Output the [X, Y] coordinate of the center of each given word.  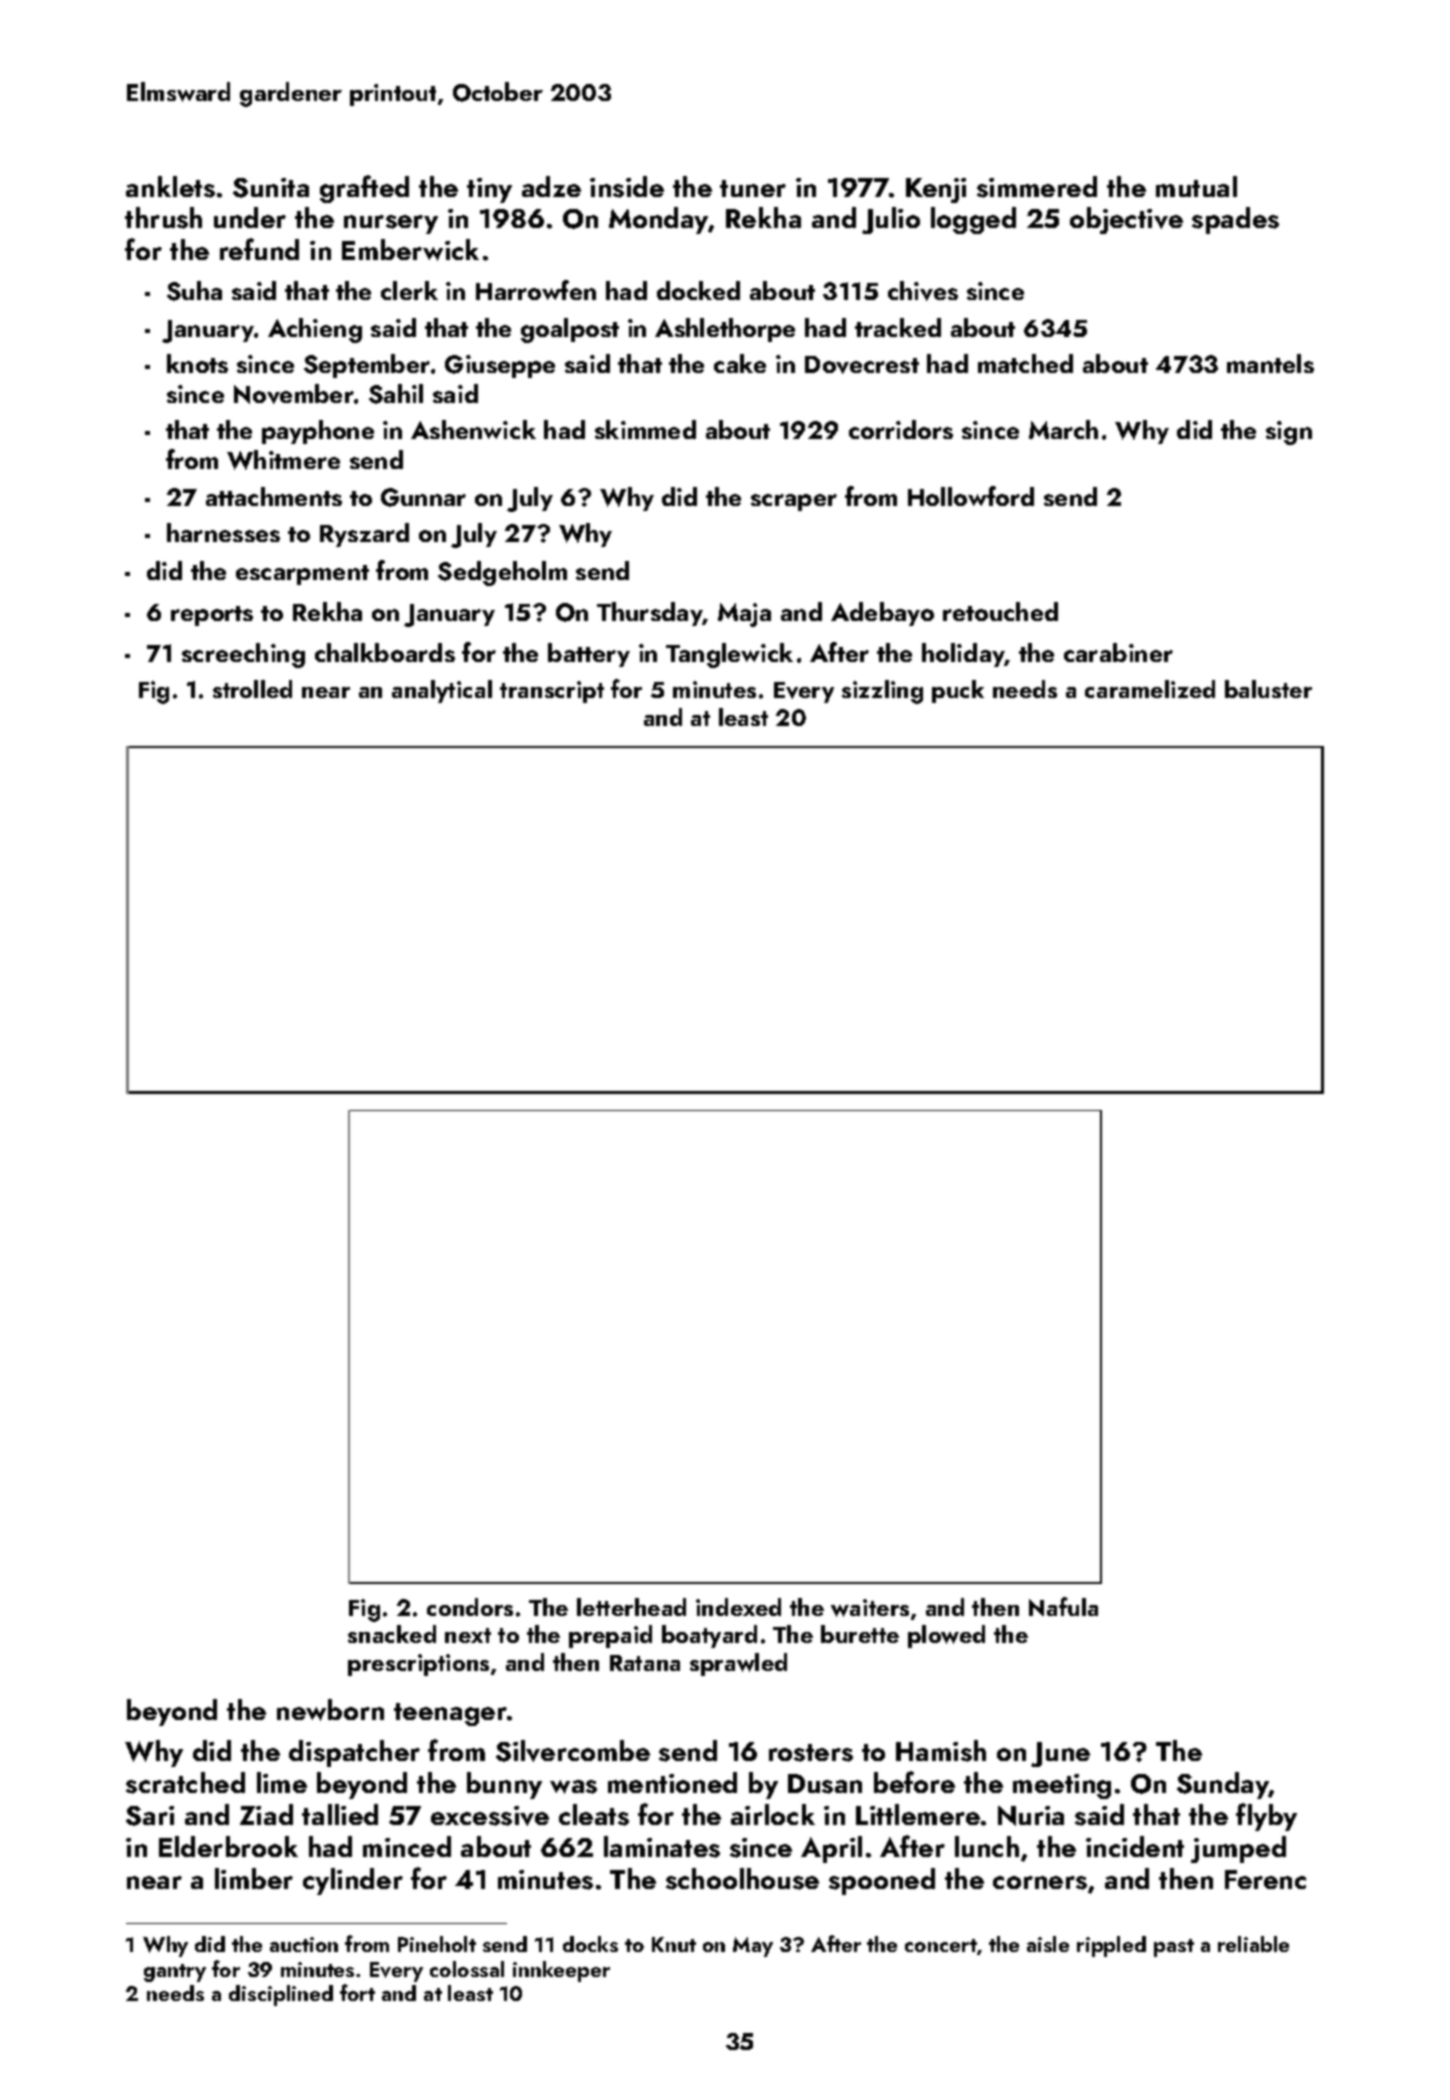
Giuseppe [500, 366]
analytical [442, 691]
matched [1025, 363]
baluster [1268, 689]
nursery [391, 224]
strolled [252, 689]
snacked [392, 1634]
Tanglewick [729, 655]
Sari [150, 1816]
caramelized [1150, 689]
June [1060, 1754]
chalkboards [385, 652]
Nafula [1063, 1606]
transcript [552, 692]
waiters [870, 1608]
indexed [738, 1607]
